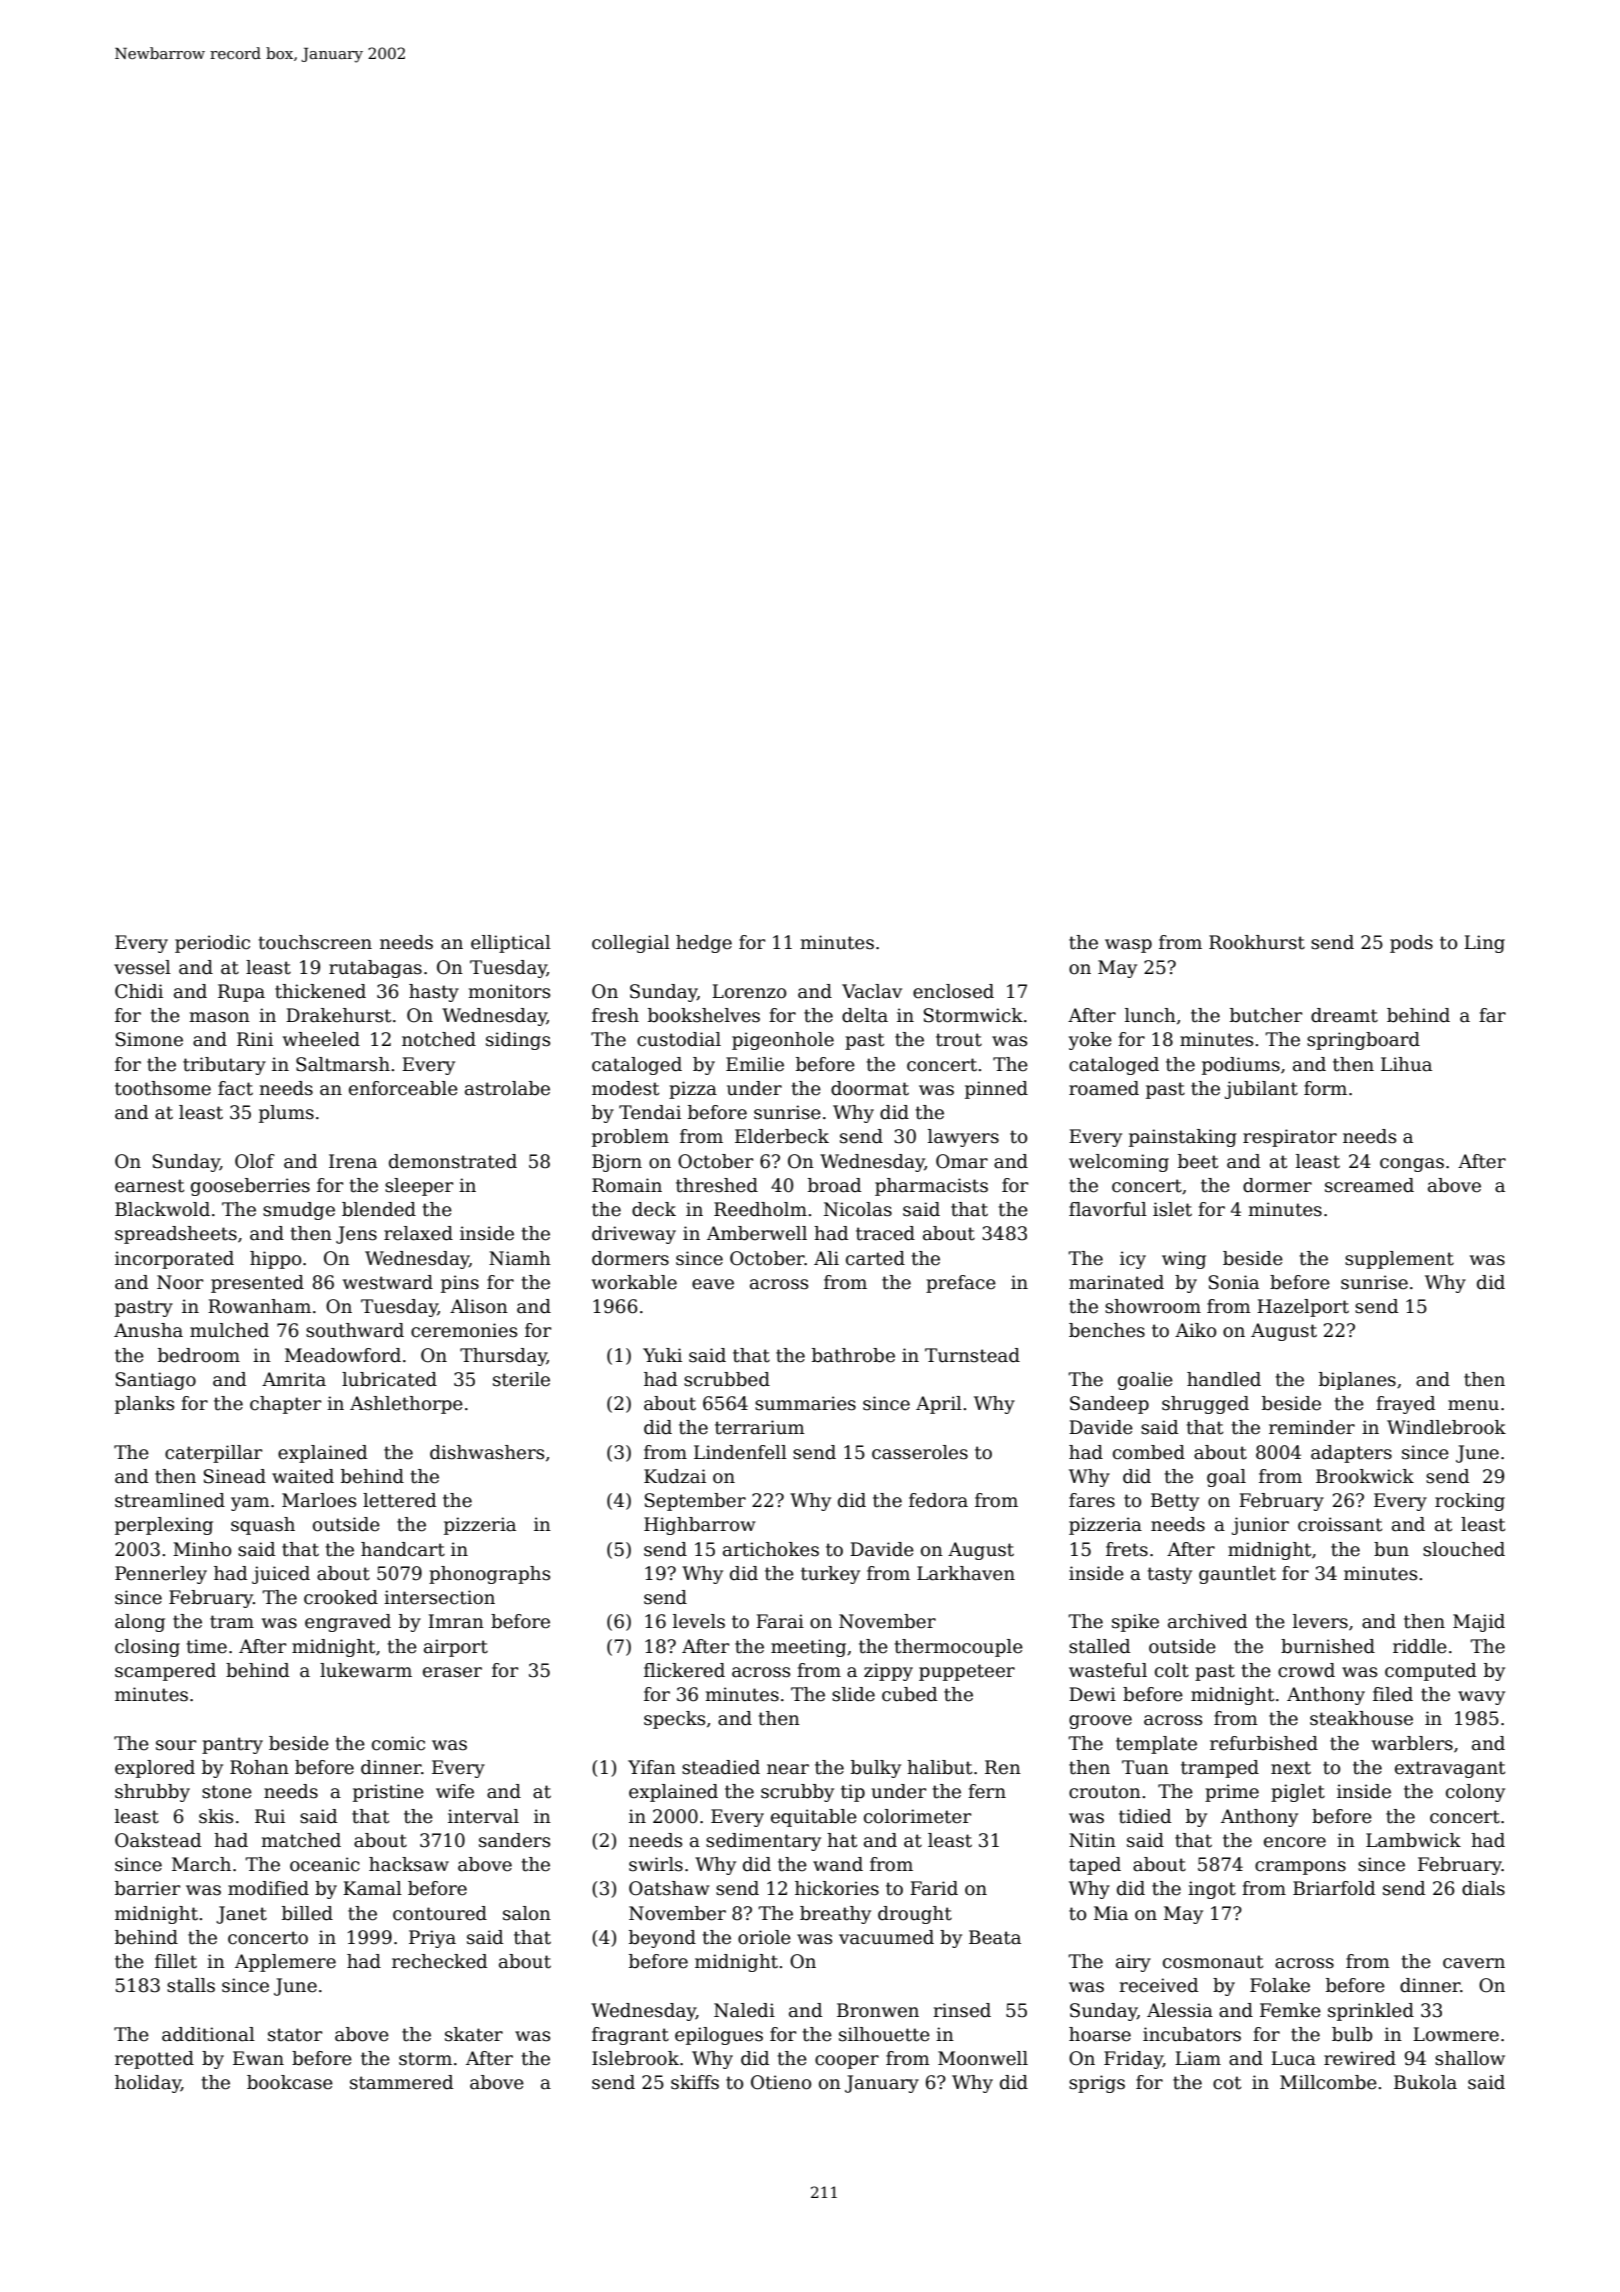 Image resolution: width=1620 pixels, height=2292 pixels. I want to click on wavy, so click(1481, 1698).
